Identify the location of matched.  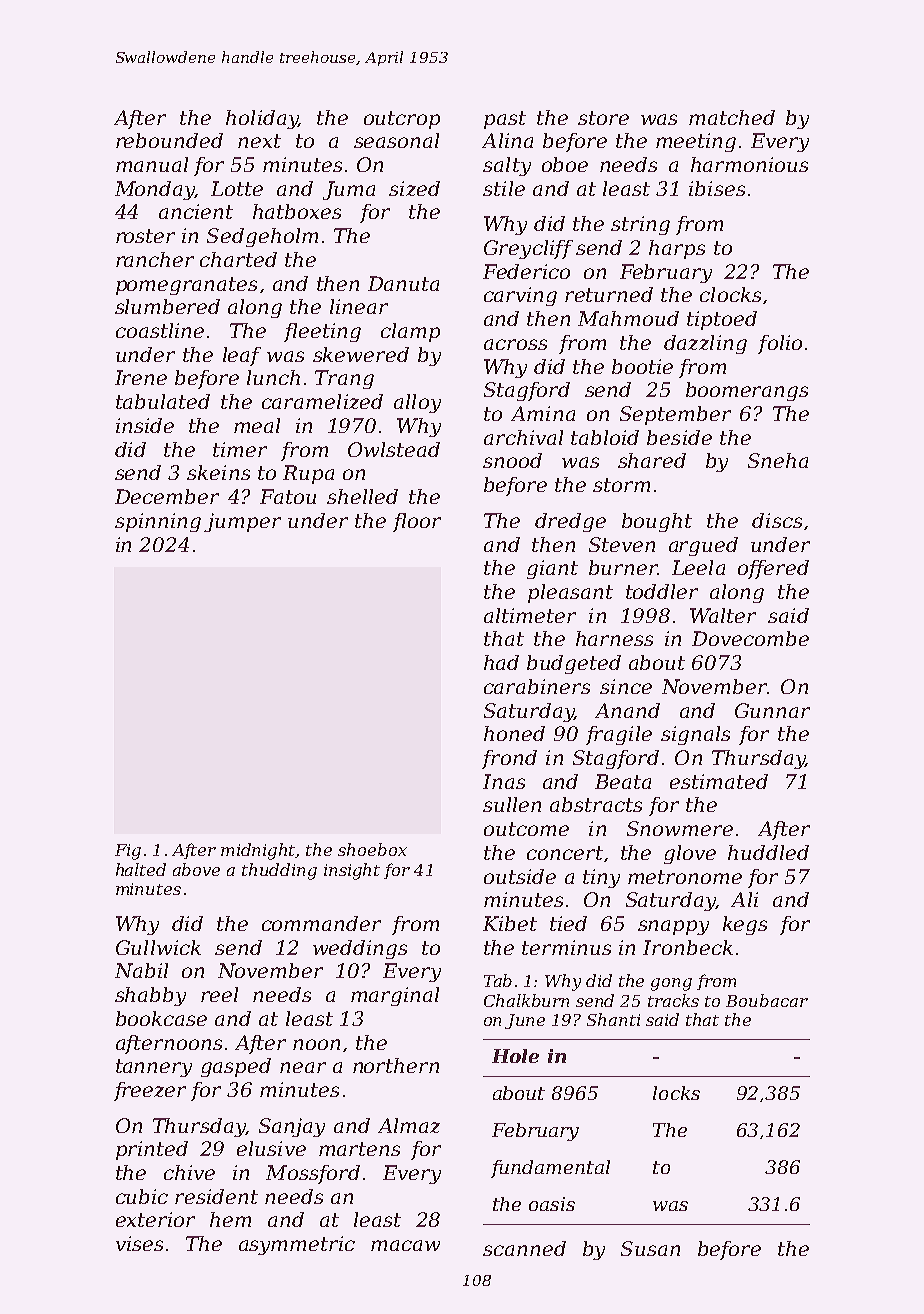
(732, 117).
